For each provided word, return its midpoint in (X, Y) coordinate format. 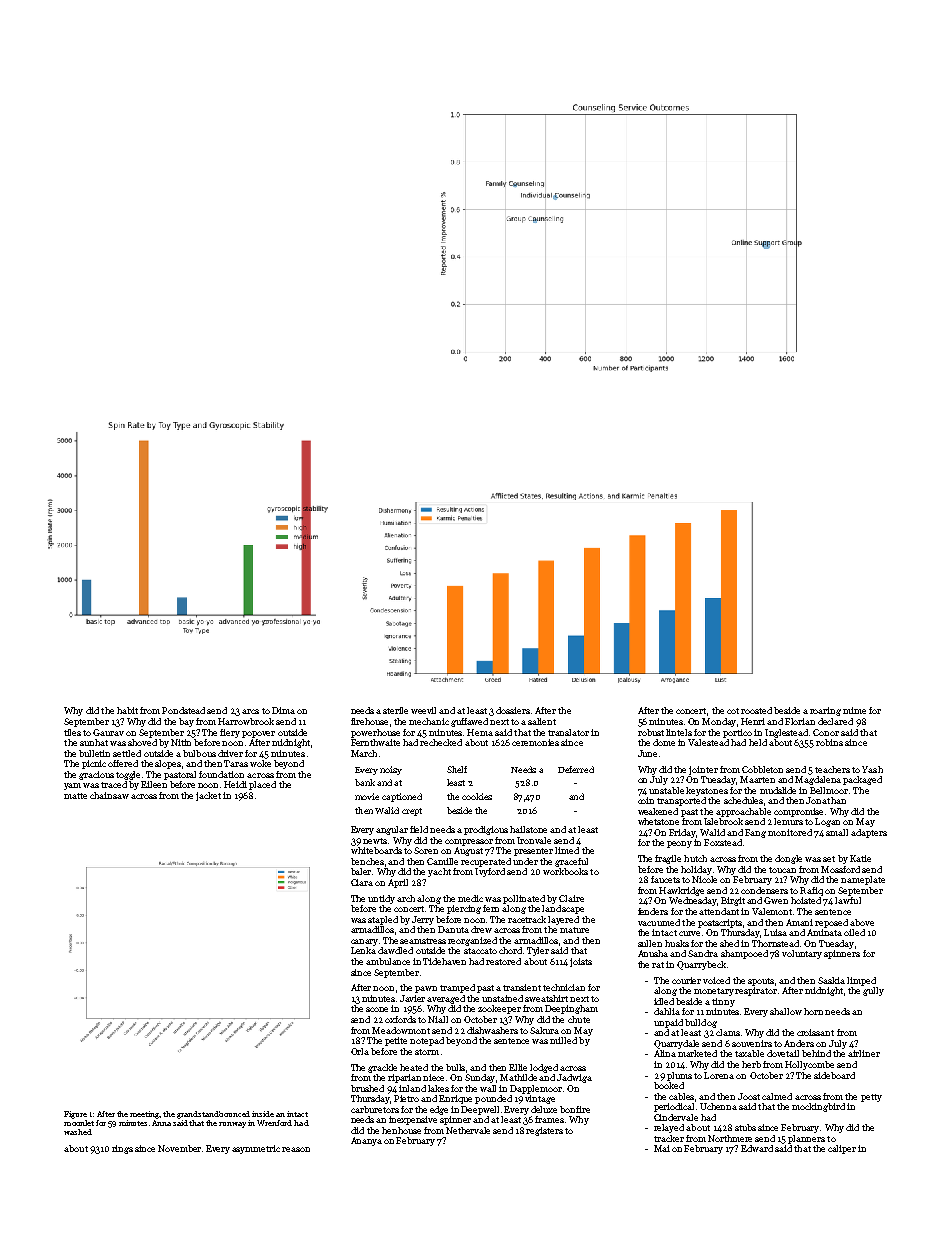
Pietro (406, 1098)
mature (574, 930)
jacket (208, 796)
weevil (423, 710)
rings (122, 1149)
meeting (145, 1115)
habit (127, 710)
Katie (860, 858)
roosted (756, 710)
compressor (469, 842)
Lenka (363, 950)
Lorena (719, 1075)
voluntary (802, 954)
